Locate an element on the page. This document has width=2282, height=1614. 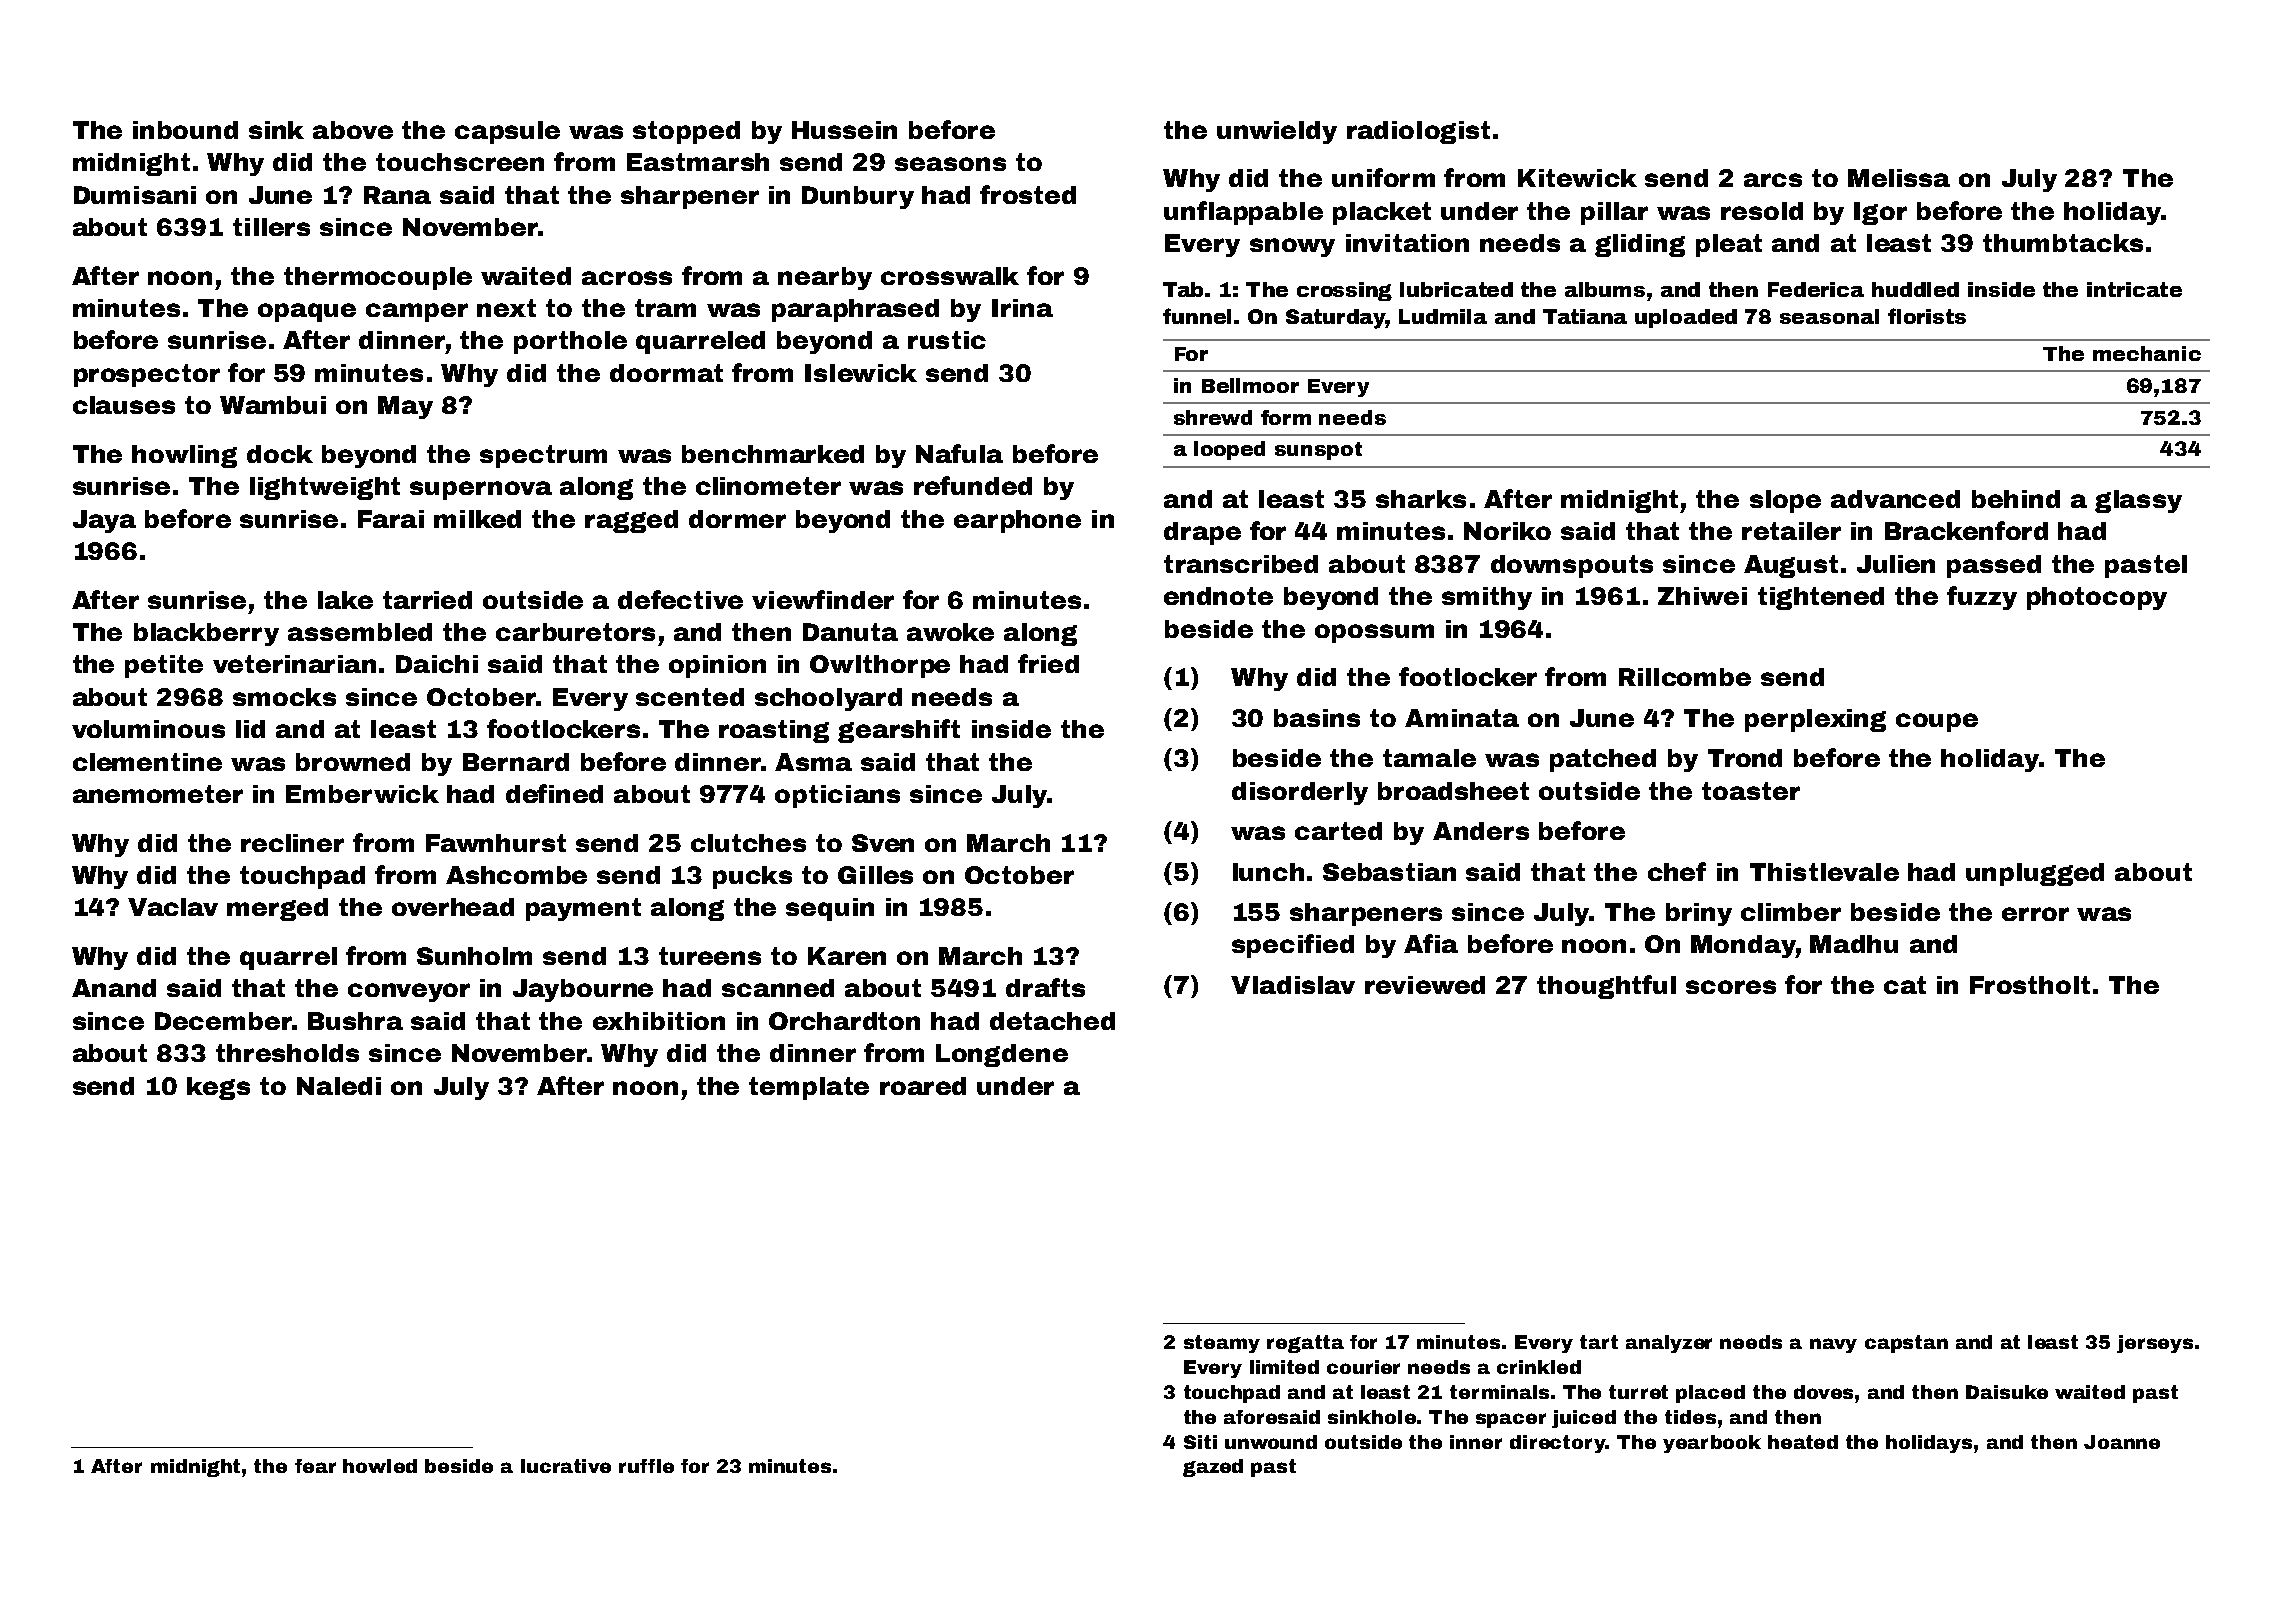
inbound is located at coordinates (185, 130).
